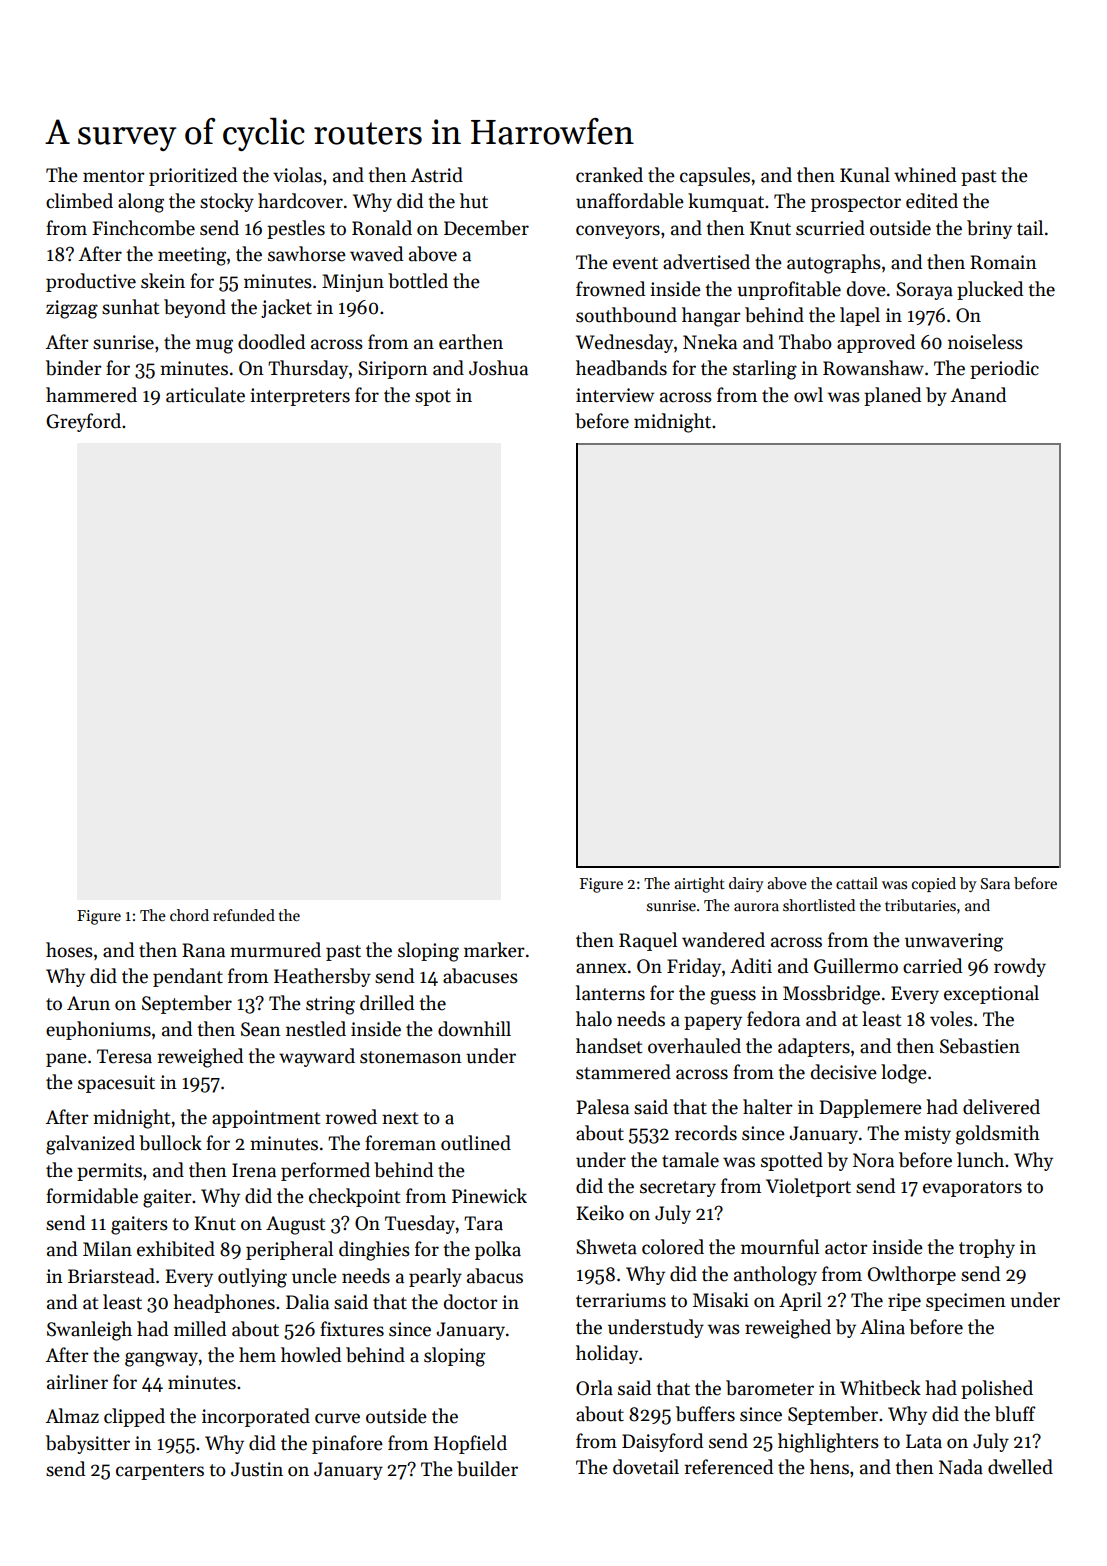 Image resolution: width=1107 pixels, height=1566 pixels. I want to click on incorporated, so click(256, 1417).
